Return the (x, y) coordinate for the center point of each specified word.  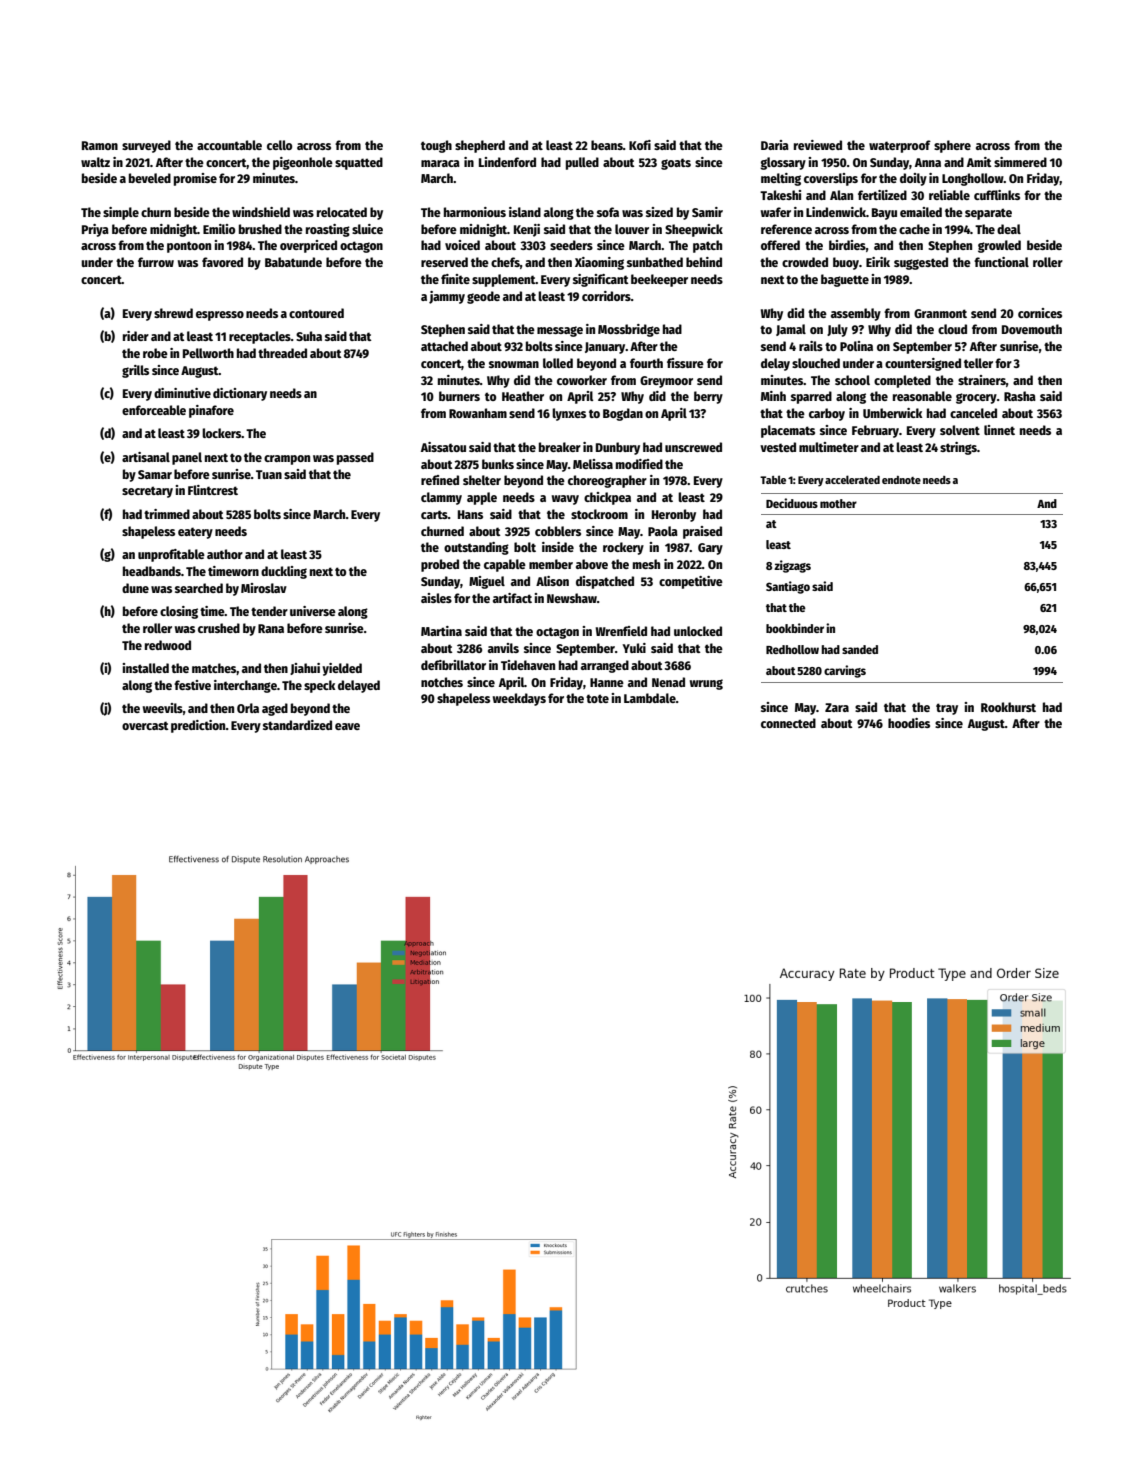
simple (121, 213)
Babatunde (293, 262)
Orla (248, 708)
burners (459, 396)
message (560, 331)
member (551, 564)
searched (199, 588)
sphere (952, 146)
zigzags (792, 566)
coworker (582, 380)
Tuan (269, 474)
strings (958, 448)
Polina (856, 346)
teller (978, 363)
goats (676, 164)
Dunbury (618, 448)
